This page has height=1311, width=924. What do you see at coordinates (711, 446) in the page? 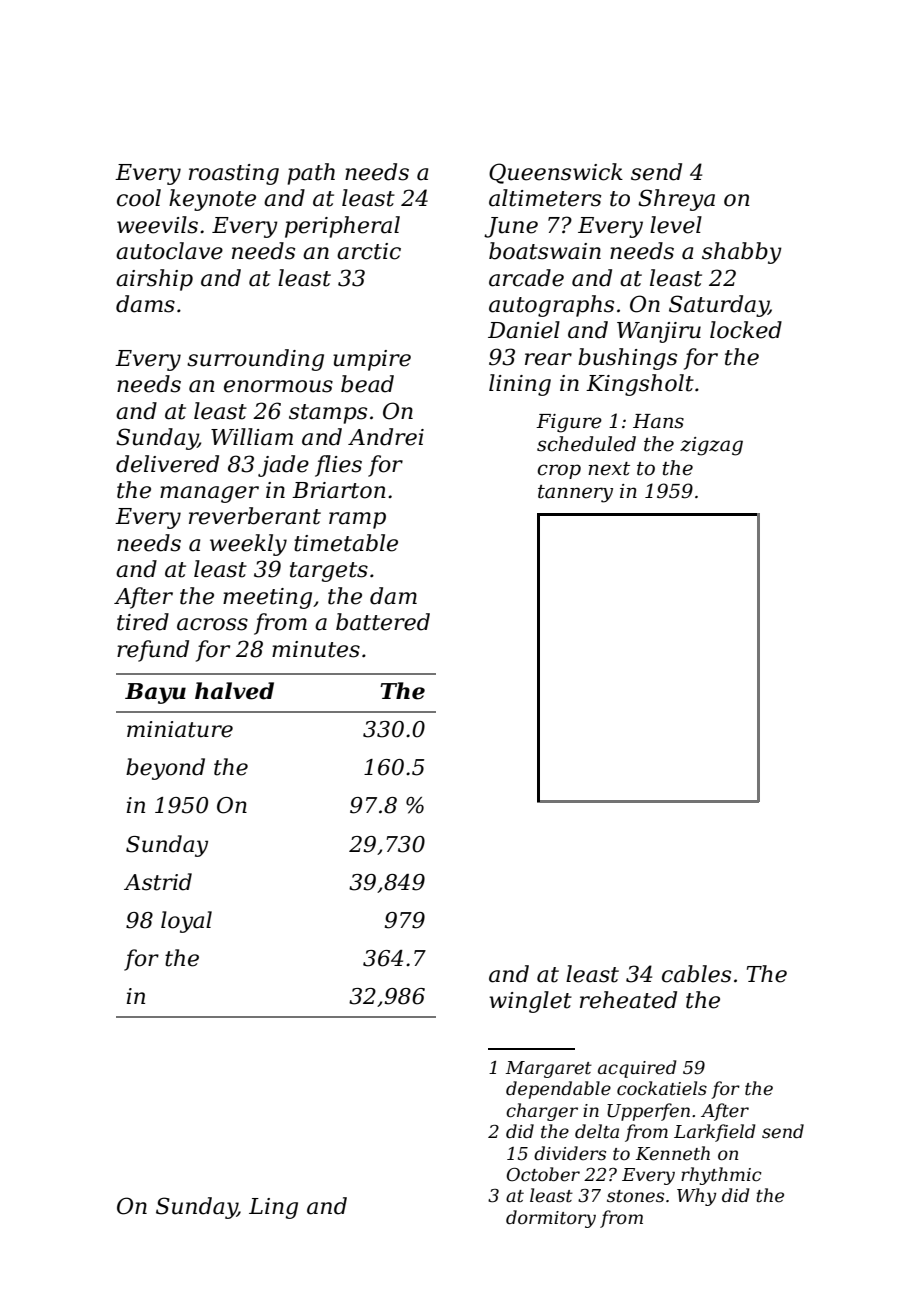
I see `zigzag` at bounding box center [711, 446].
